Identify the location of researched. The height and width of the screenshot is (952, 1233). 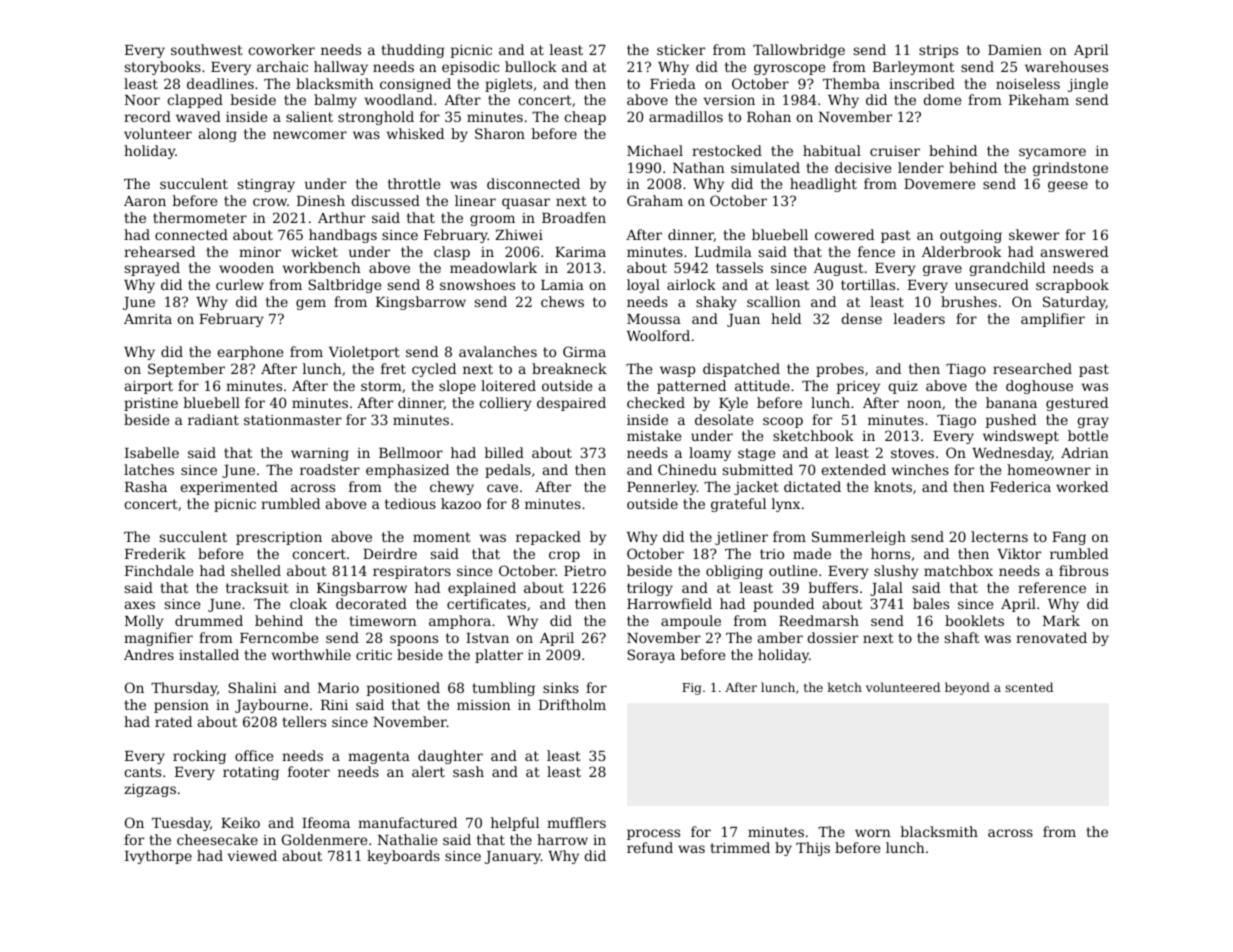
(1032, 368).
